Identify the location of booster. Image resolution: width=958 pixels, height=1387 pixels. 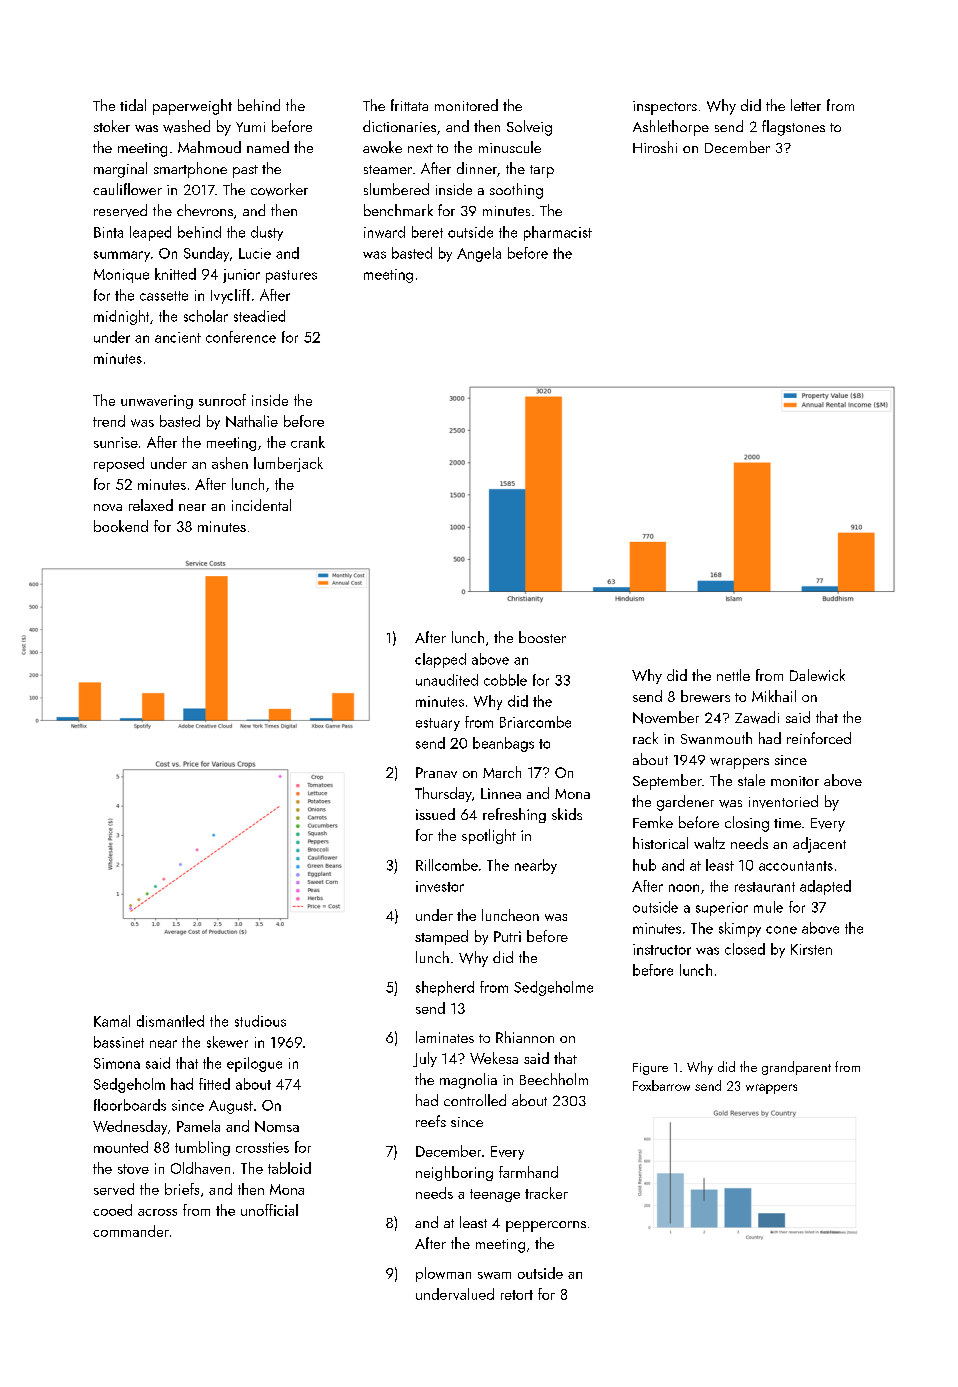
(542, 637).
